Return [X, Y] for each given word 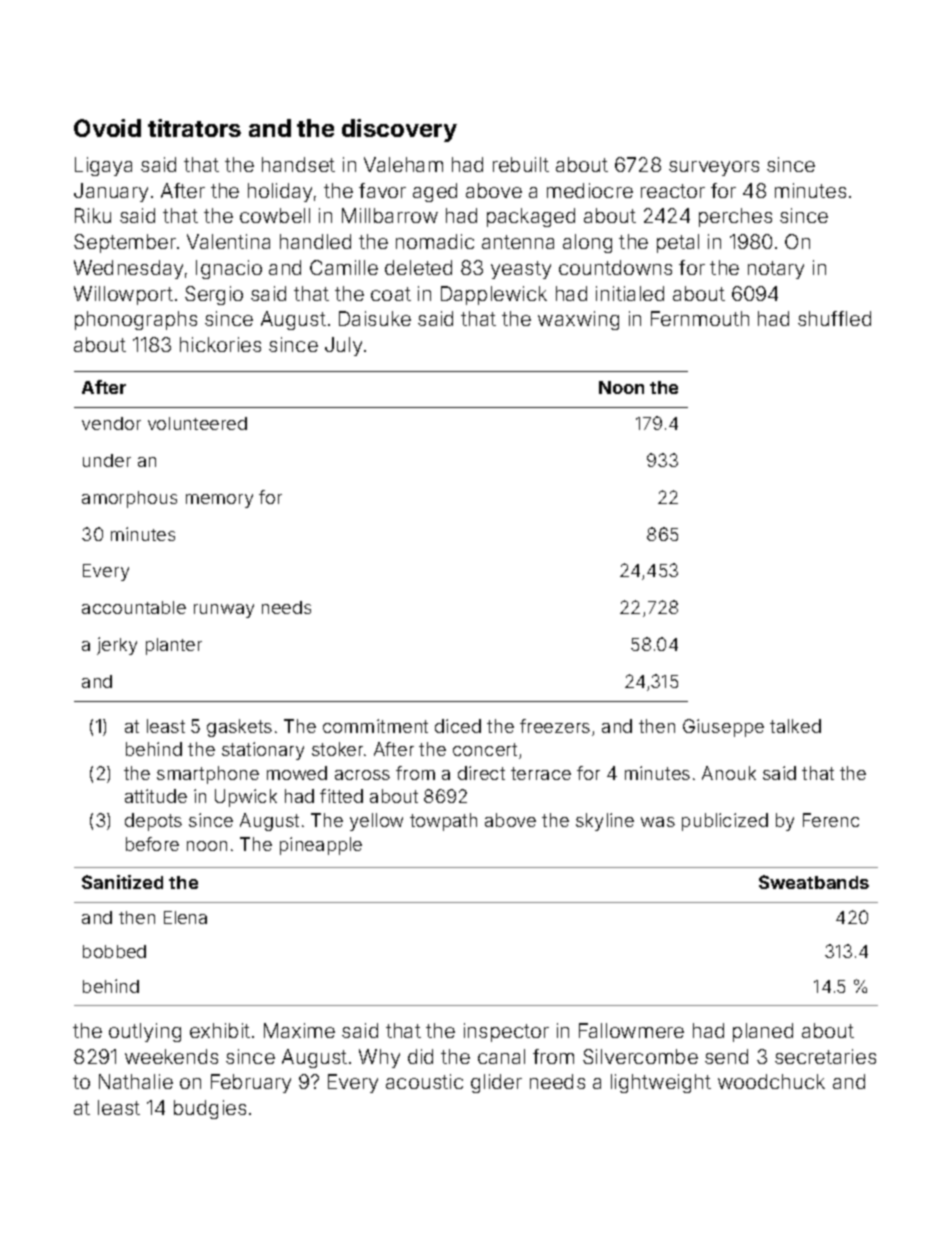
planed [763, 1032]
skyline [605, 822]
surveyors [714, 168]
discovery [399, 130]
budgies [210, 1109]
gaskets [239, 728]
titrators [194, 128]
